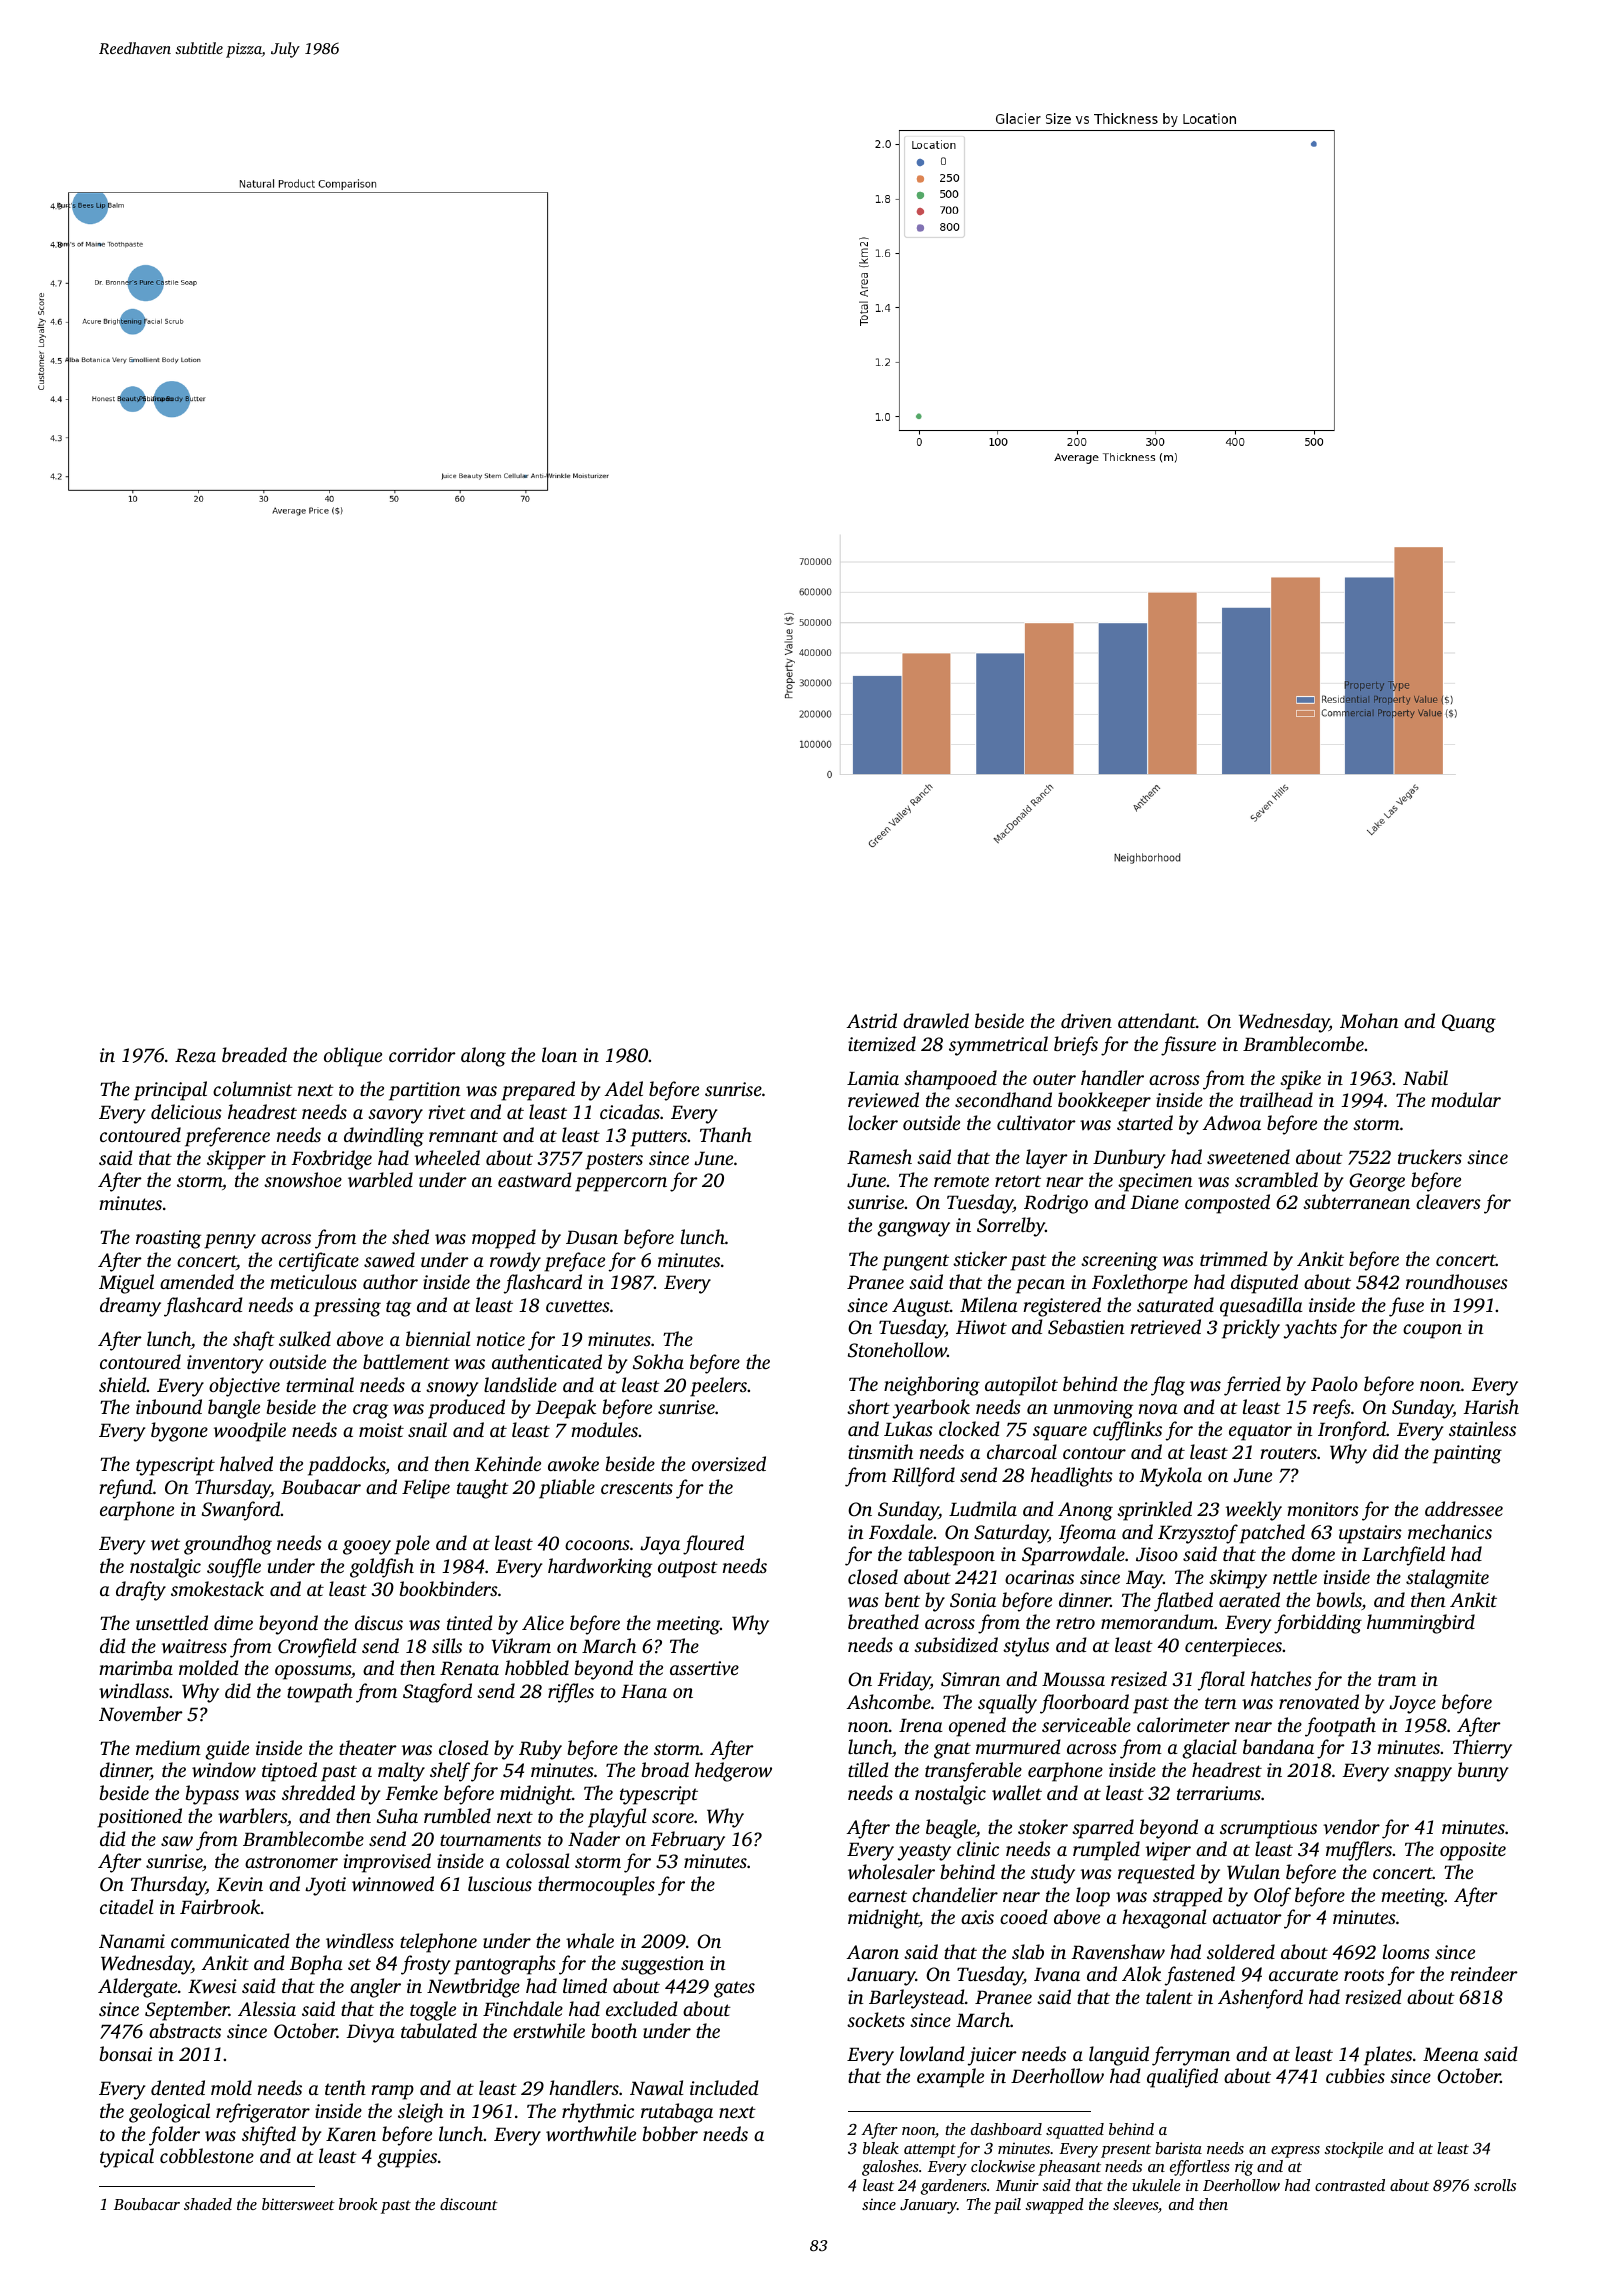  I want to click on Nanami, so click(132, 1941).
